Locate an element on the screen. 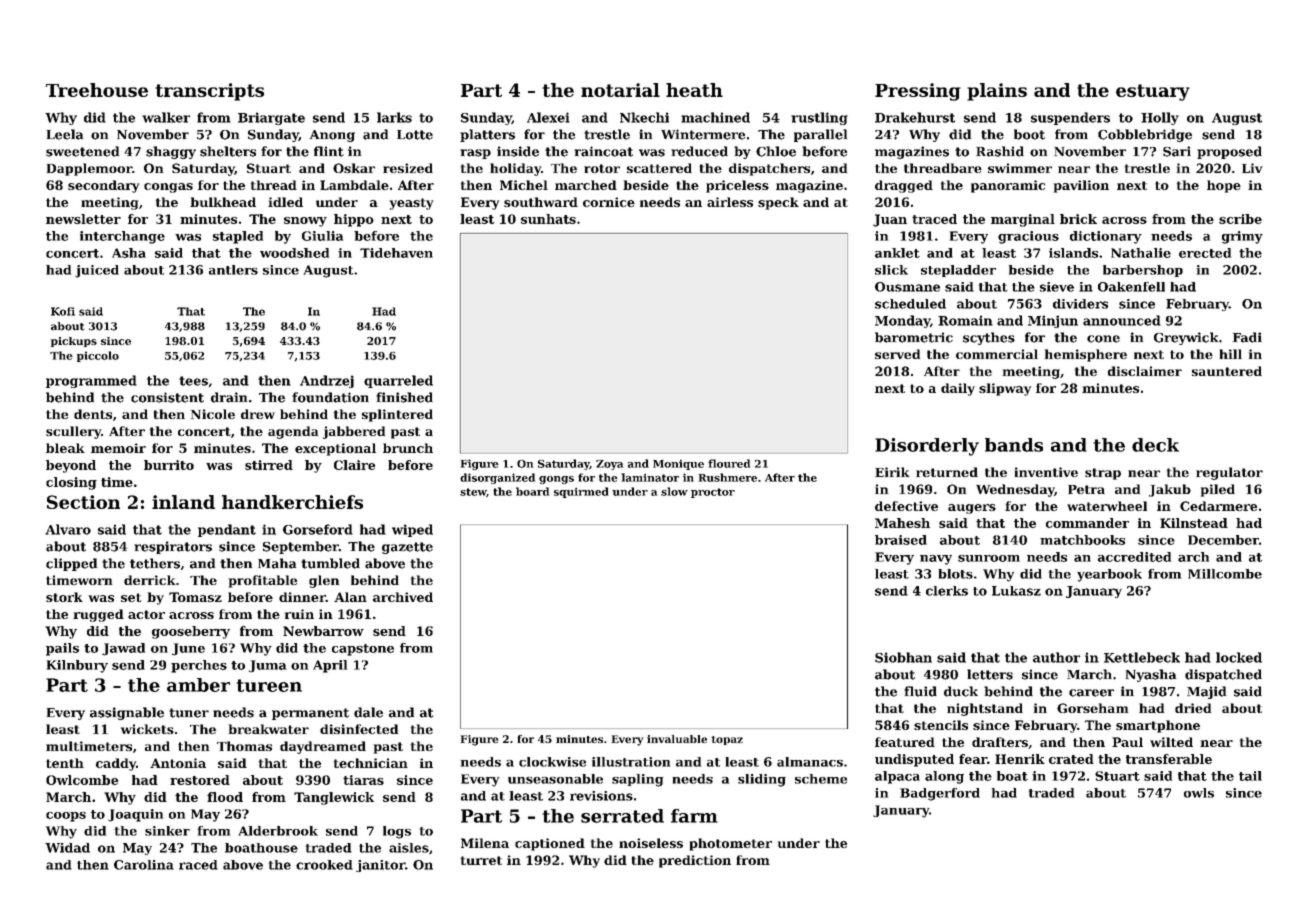  owls is located at coordinates (1199, 793).
